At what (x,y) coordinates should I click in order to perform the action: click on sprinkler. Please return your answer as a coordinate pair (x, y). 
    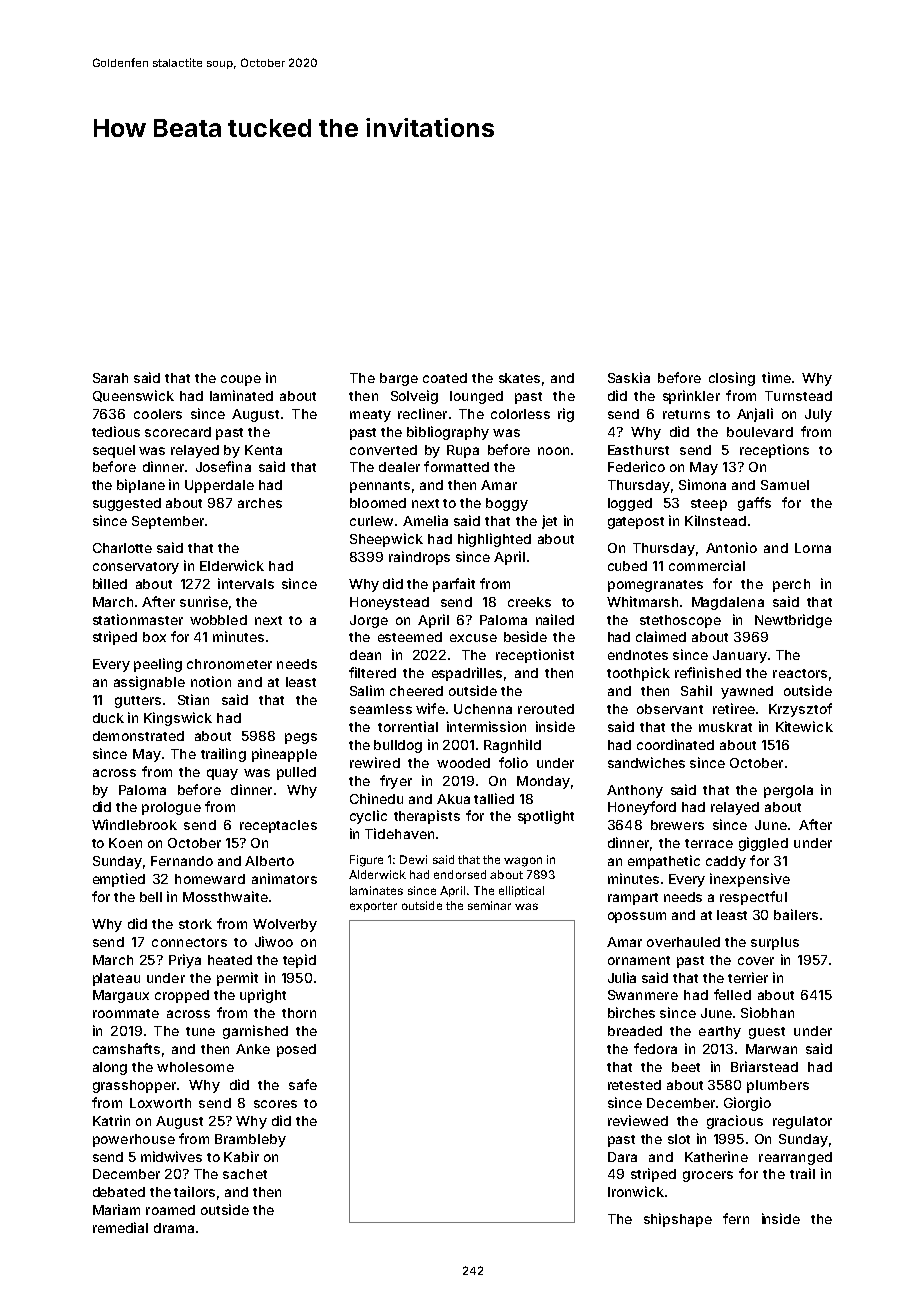
    Looking at the image, I should click on (691, 397).
